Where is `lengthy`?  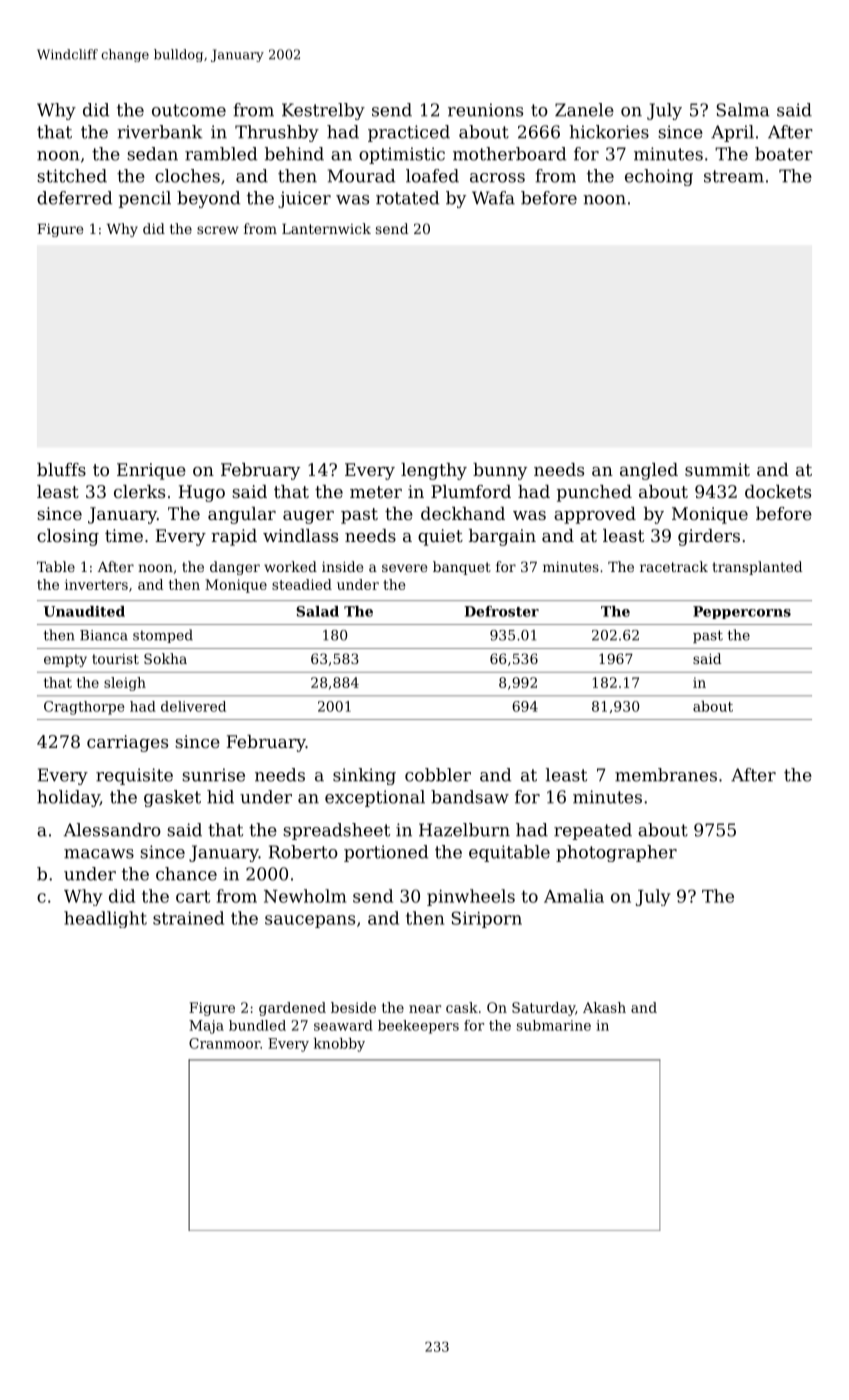 lengthy is located at coordinates (434, 471).
